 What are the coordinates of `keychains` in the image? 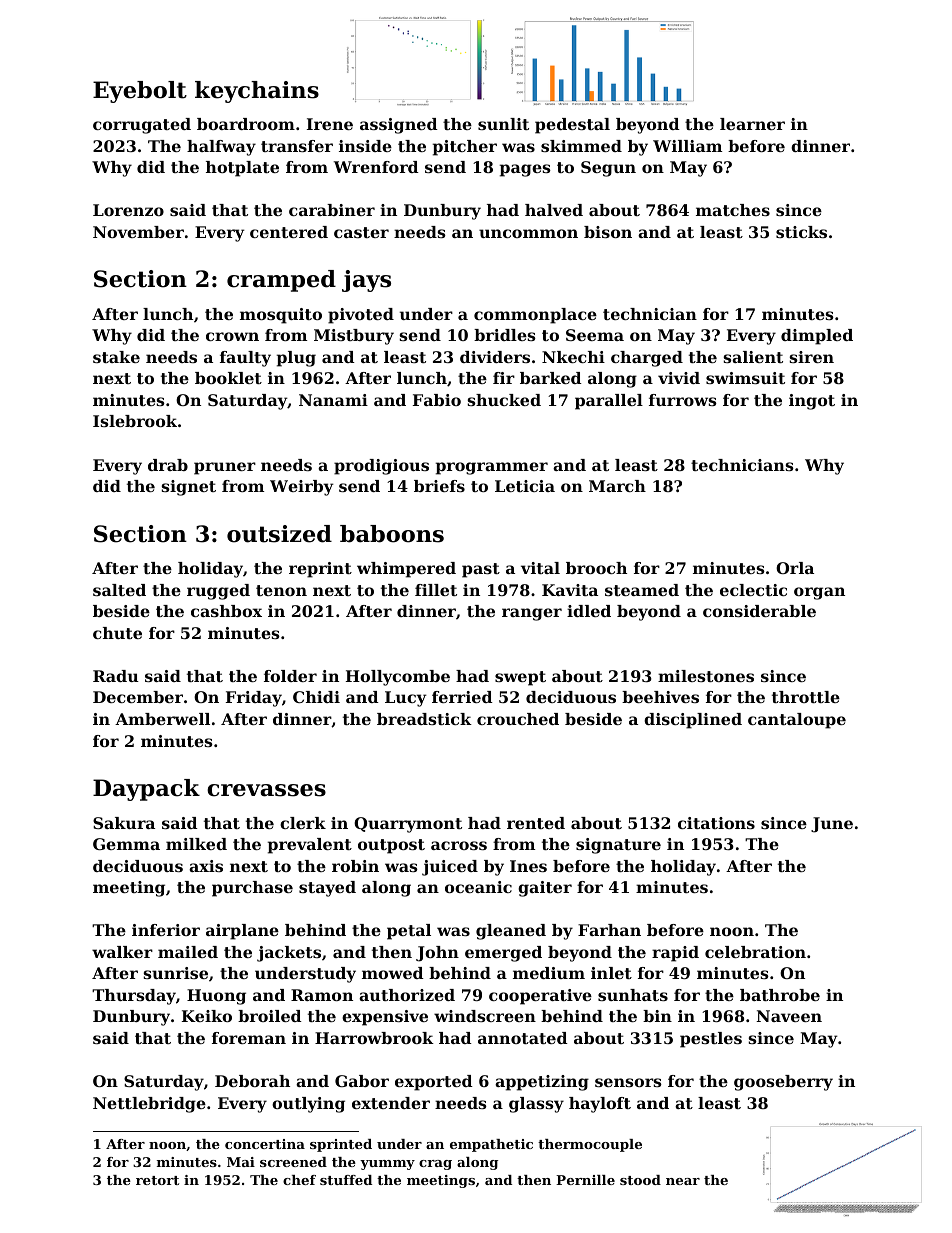 It's located at (257, 92).
